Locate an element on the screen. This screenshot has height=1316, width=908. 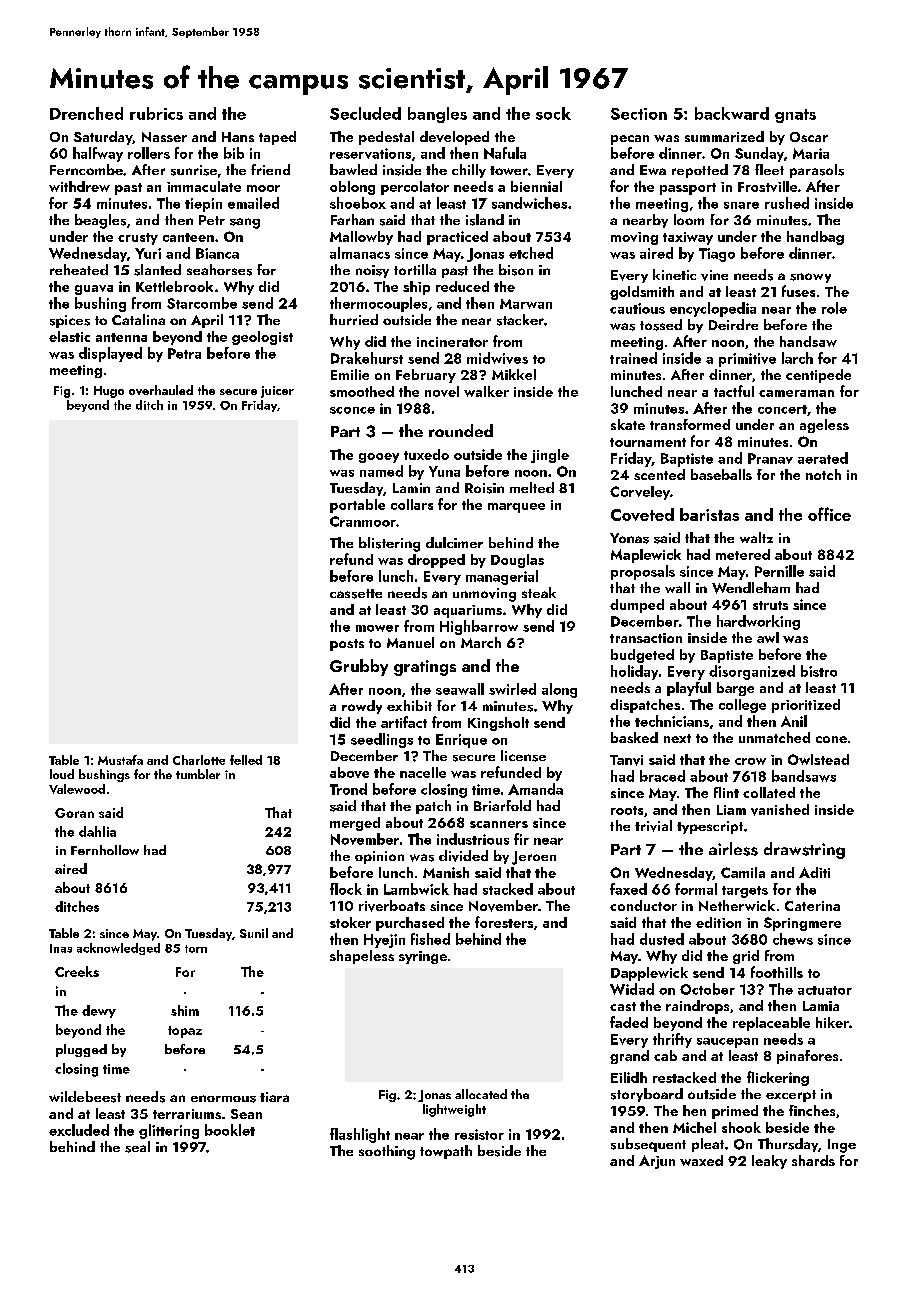
enormous is located at coordinates (223, 1099).
